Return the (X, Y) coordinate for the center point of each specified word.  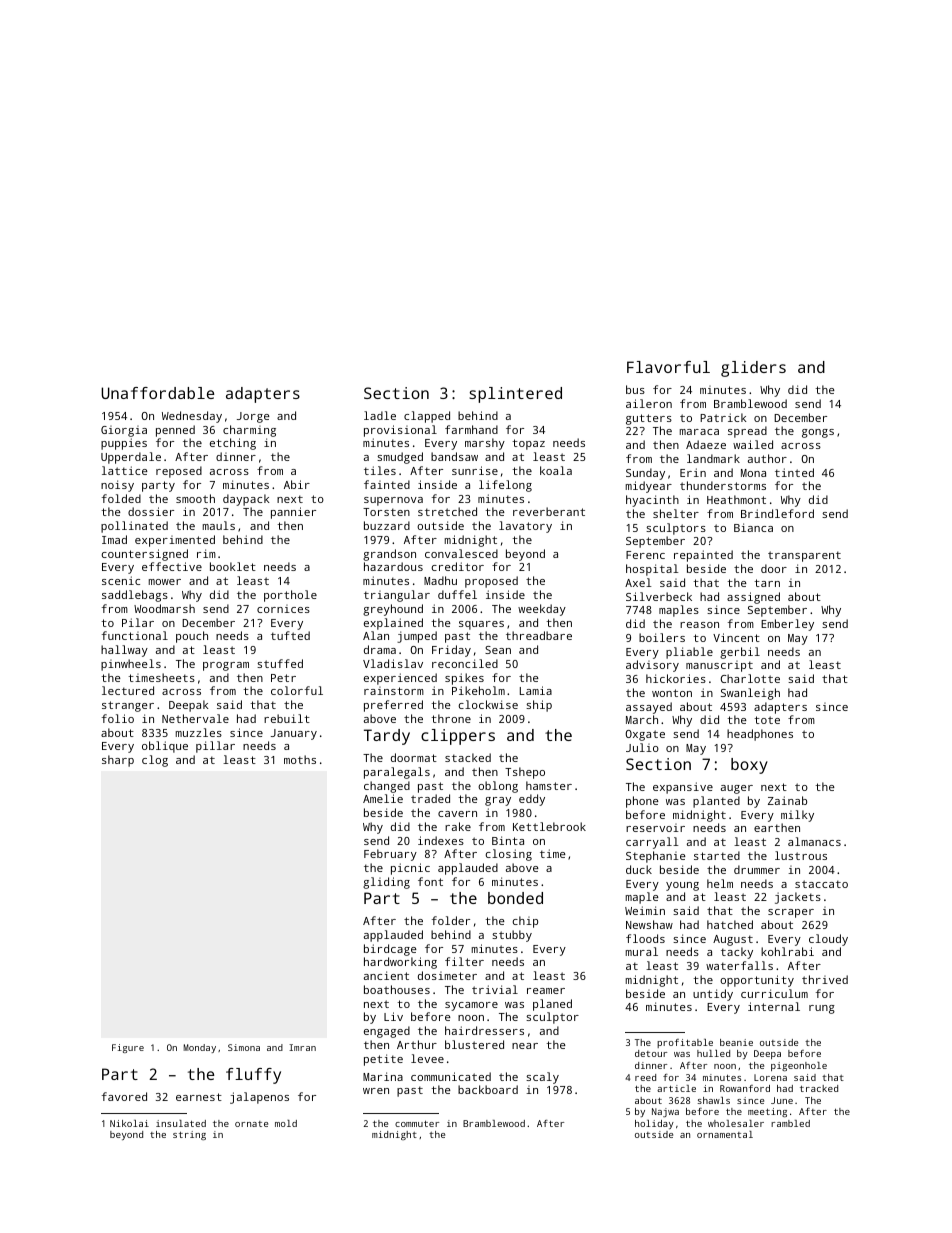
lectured (128, 690)
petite (383, 1060)
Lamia (536, 690)
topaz (528, 444)
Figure (128, 1048)
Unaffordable (157, 393)
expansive (683, 788)
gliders (753, 369)
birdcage (390, 950)
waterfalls (739, 965)
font (430, 881)
